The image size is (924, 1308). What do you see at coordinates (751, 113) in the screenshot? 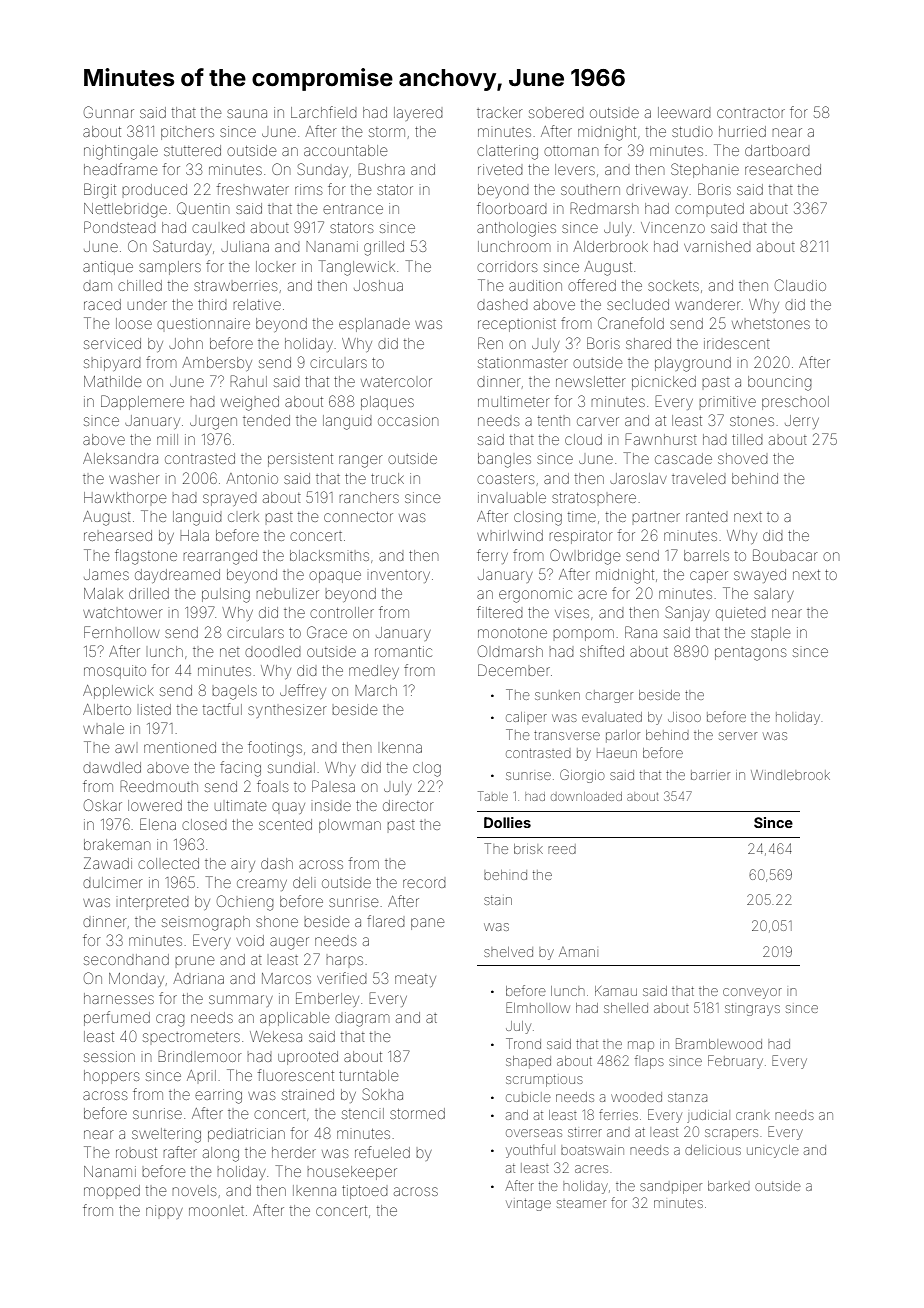
I see `contractor` at bounding box center [751, 113].
